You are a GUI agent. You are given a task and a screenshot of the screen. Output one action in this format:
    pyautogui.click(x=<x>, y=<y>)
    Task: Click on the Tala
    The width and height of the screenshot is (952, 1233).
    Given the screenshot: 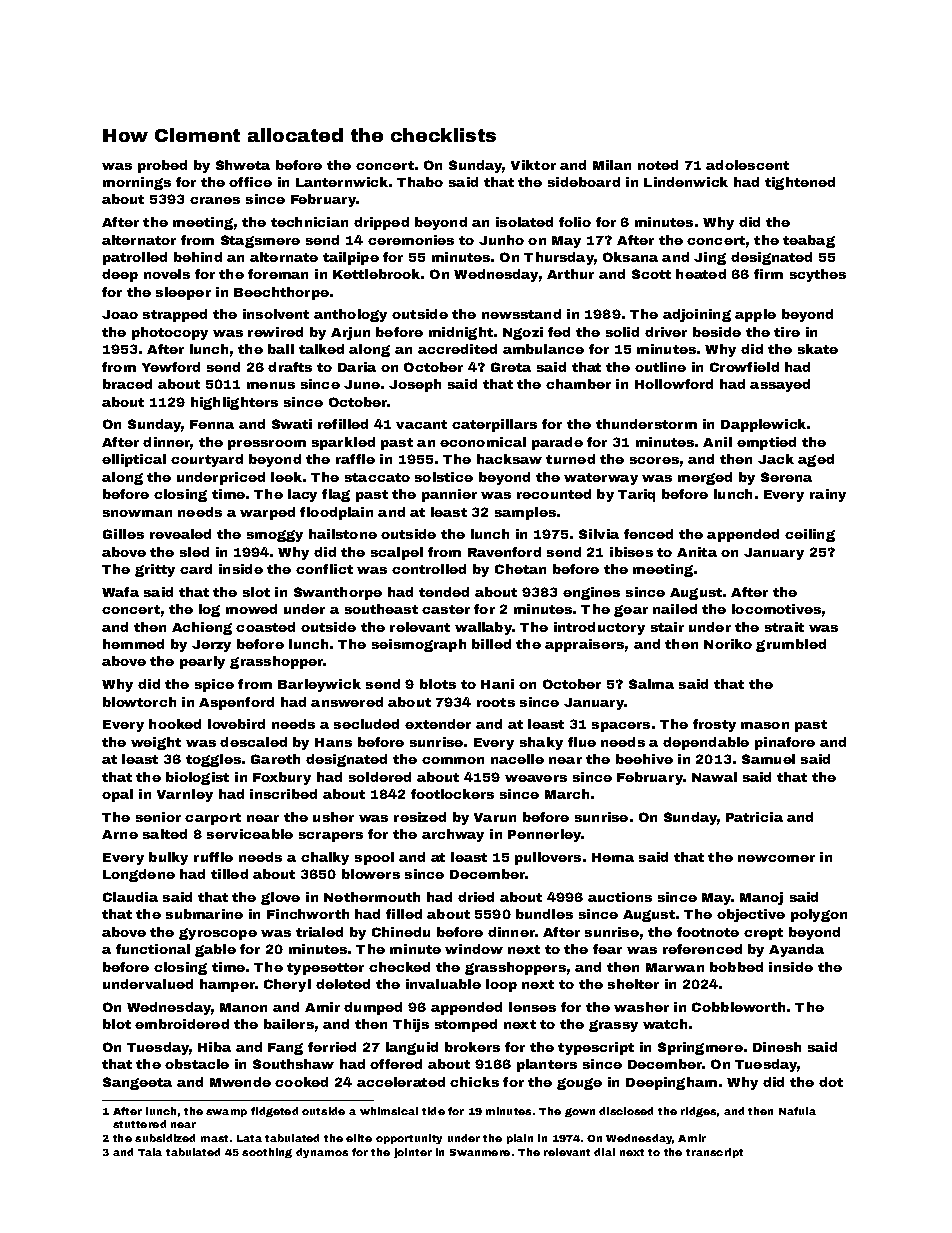 What is the action you would take?
    pyautogui.click(x=150, y=1152)
